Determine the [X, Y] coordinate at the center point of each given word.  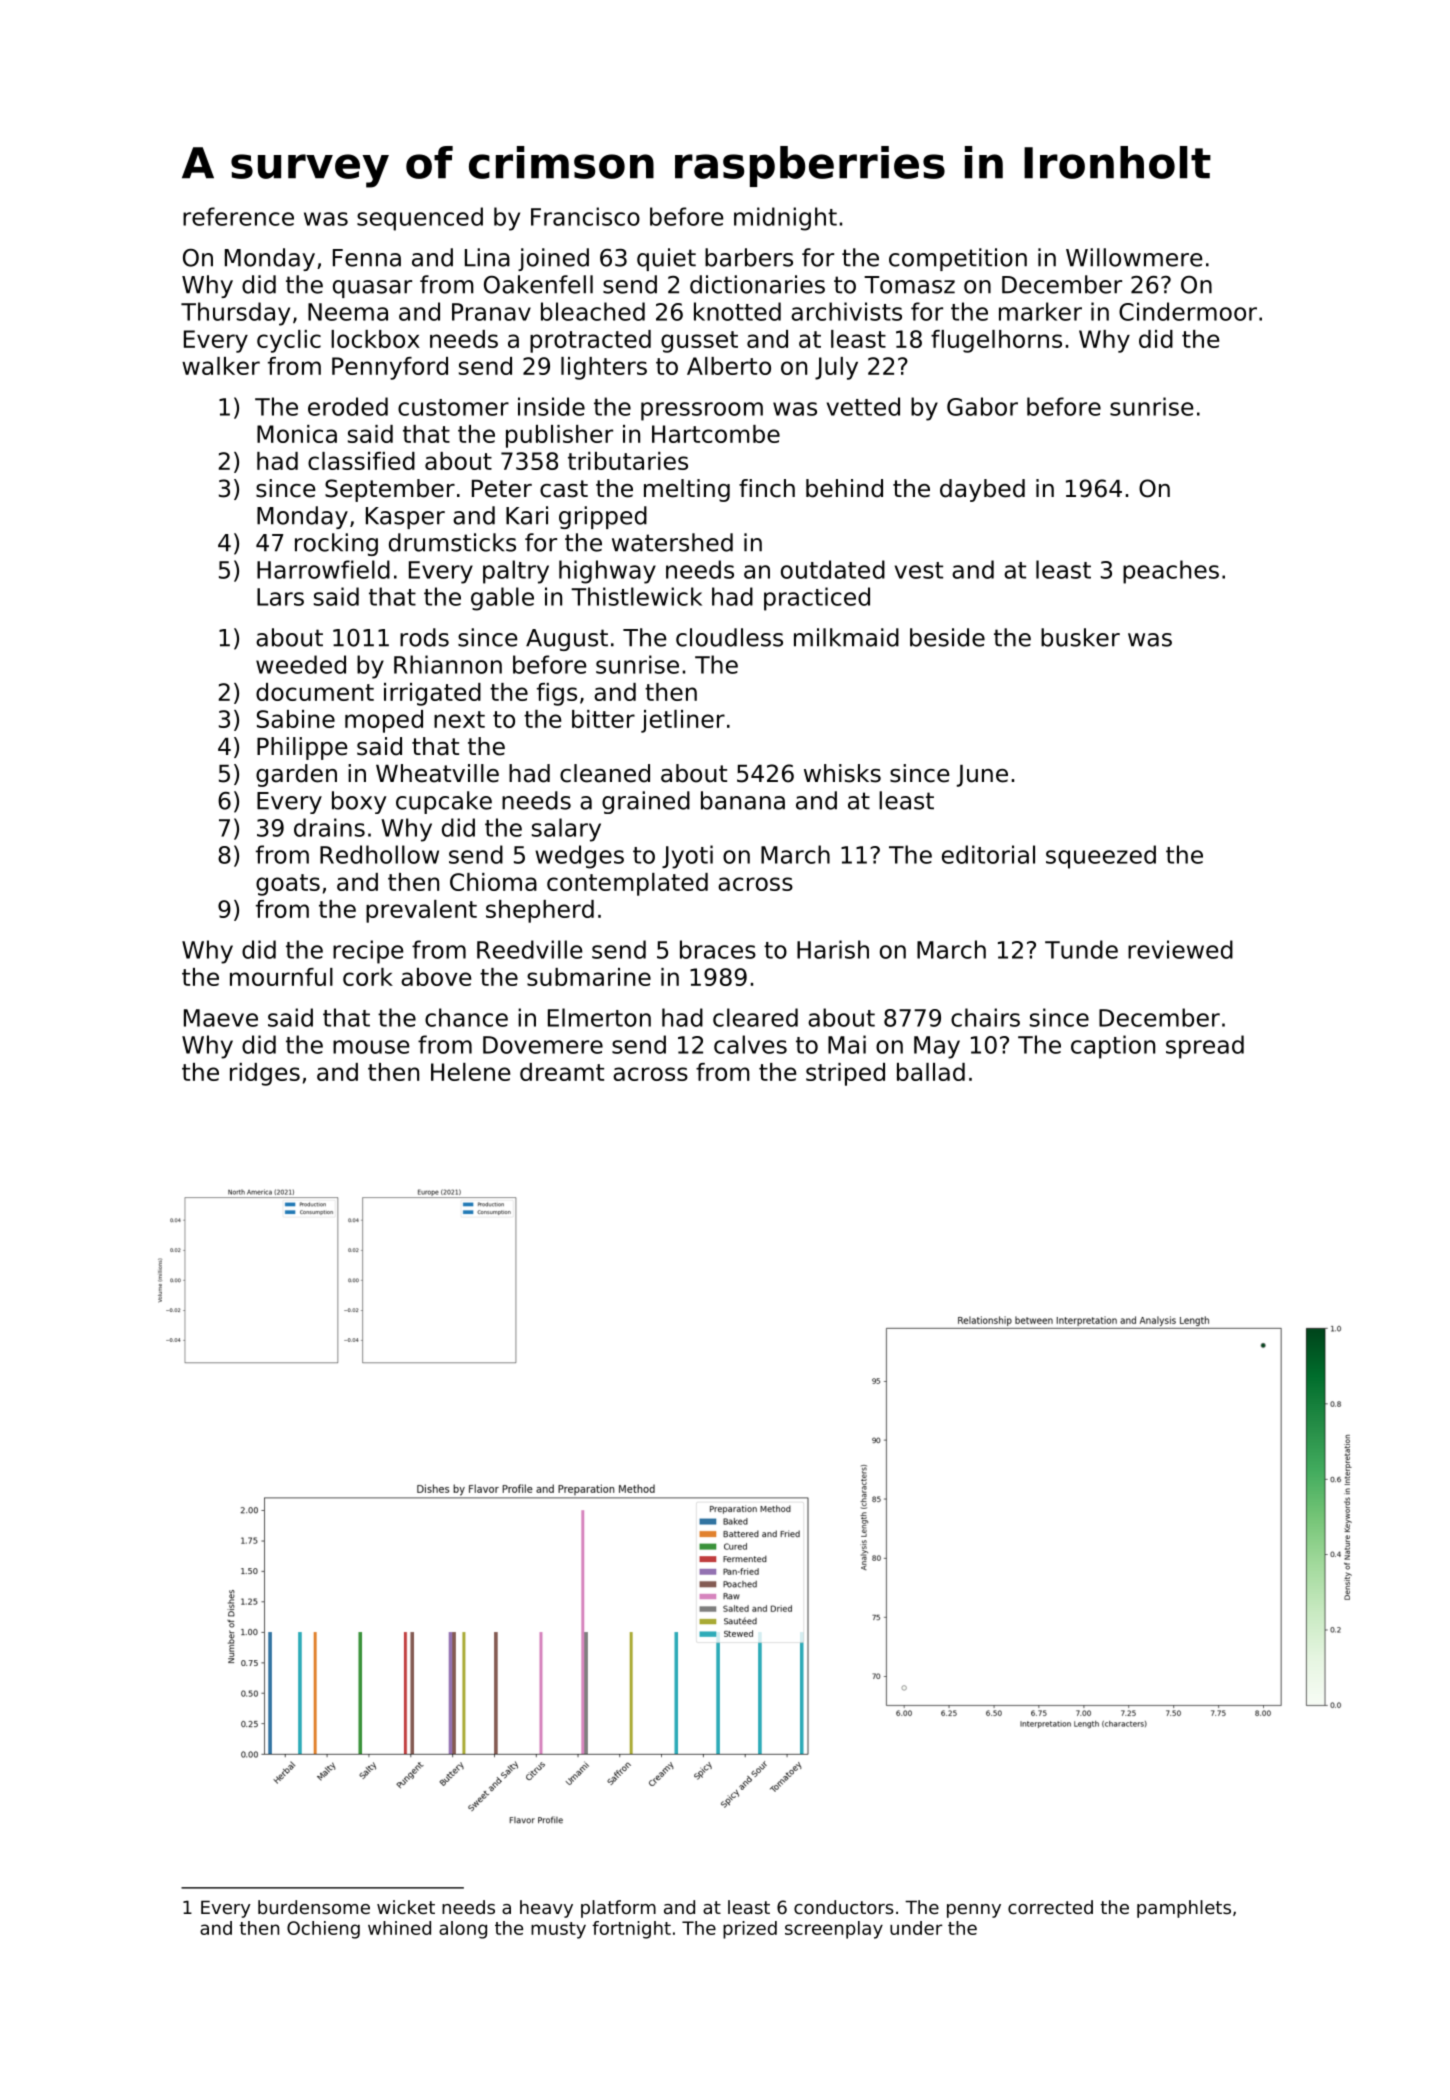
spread [1205, 1047]
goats [288, 885]
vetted [863, 406]
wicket [406, 1907]
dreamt [562, 1072]
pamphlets [1184, 1909]
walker [221, 366]
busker [1080, 637]
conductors [844, 1907]
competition [958, 259]
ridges [265, 1074]
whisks [842, 773]
